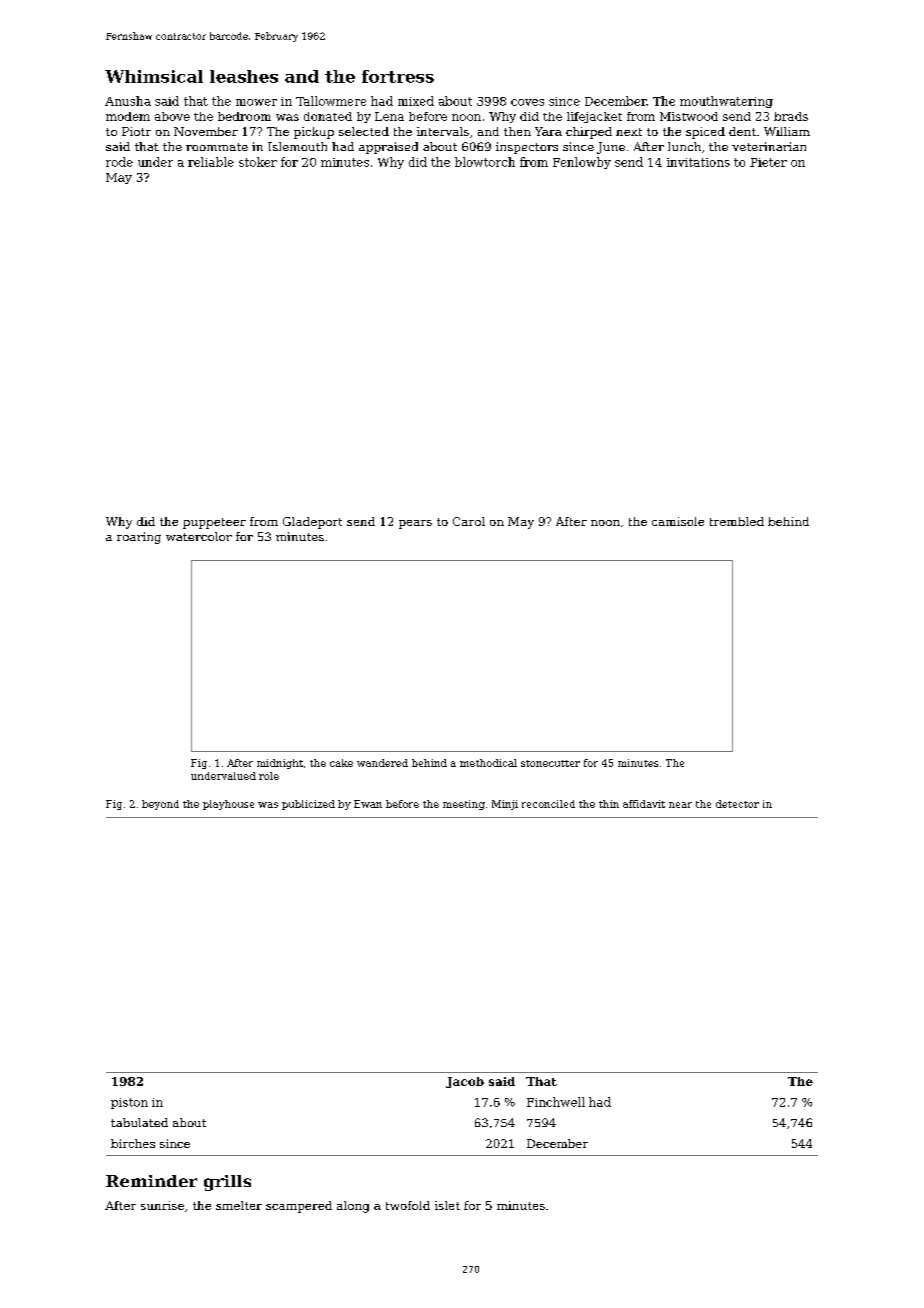 This document has height=1308, width=924. Describe the element at coordinates (469, 521) in the document. I see `Carol` at that location.
